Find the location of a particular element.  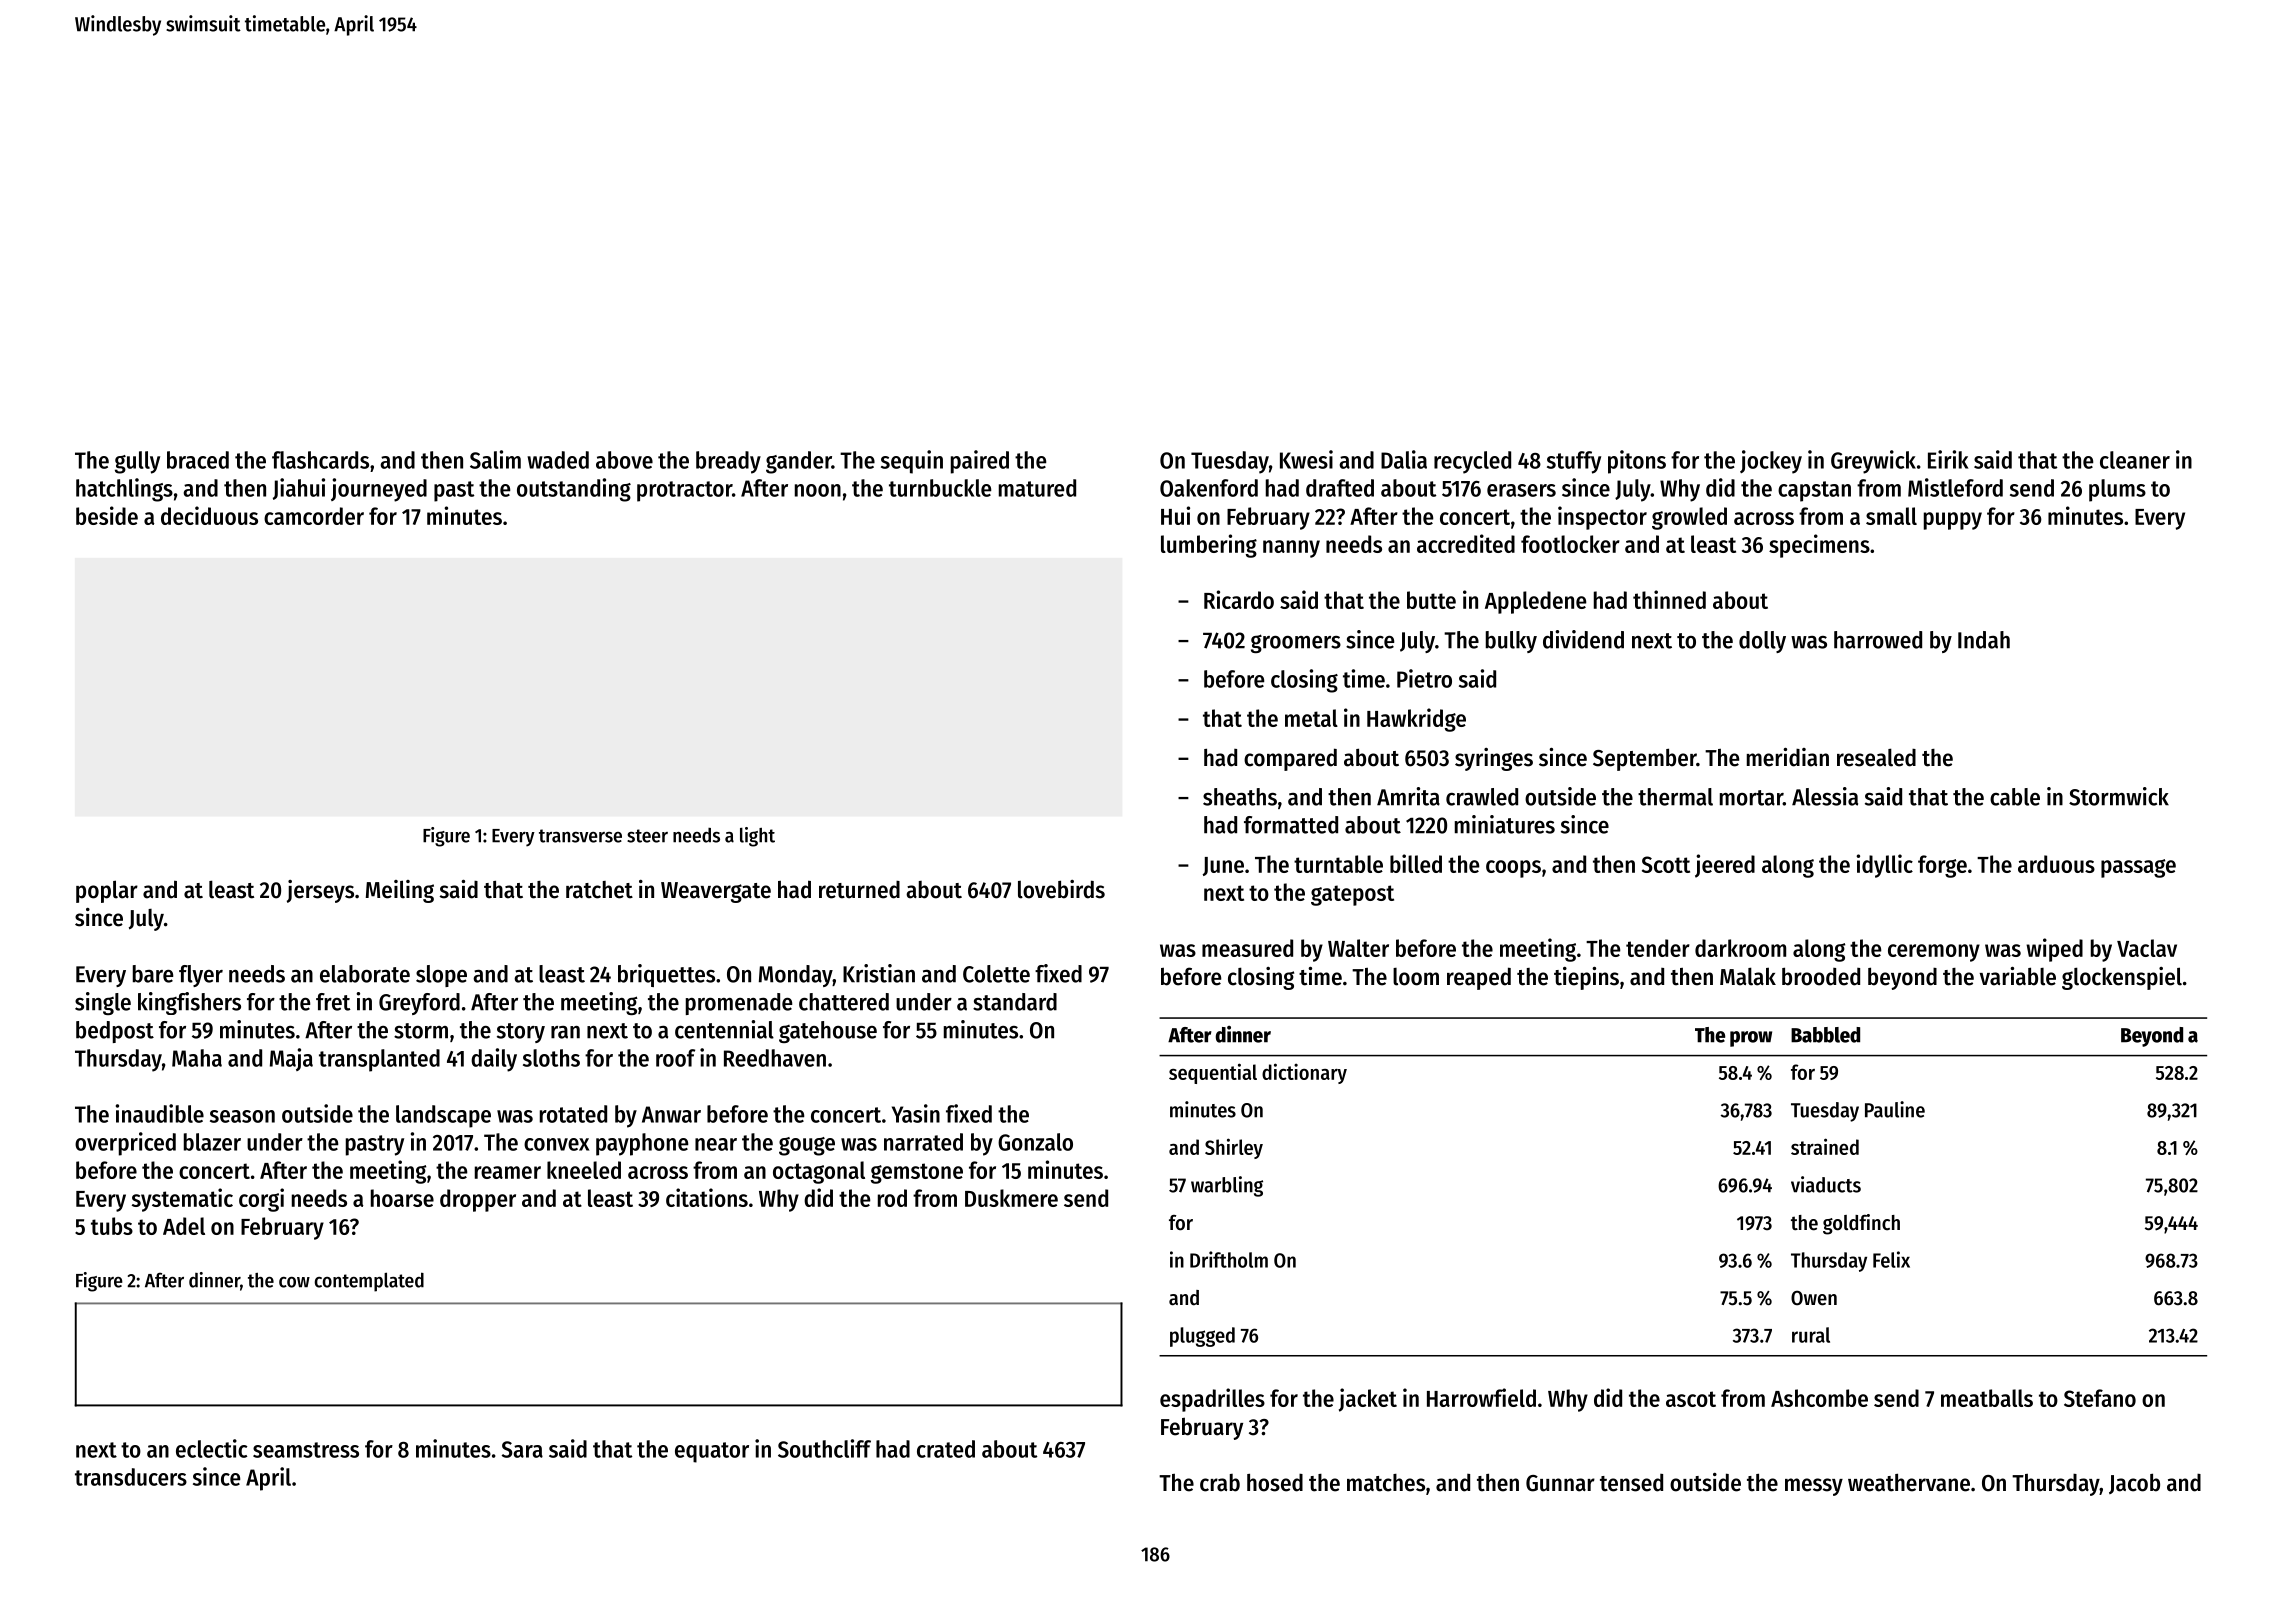

Babbled is located at coordinates (1825, 1035).
